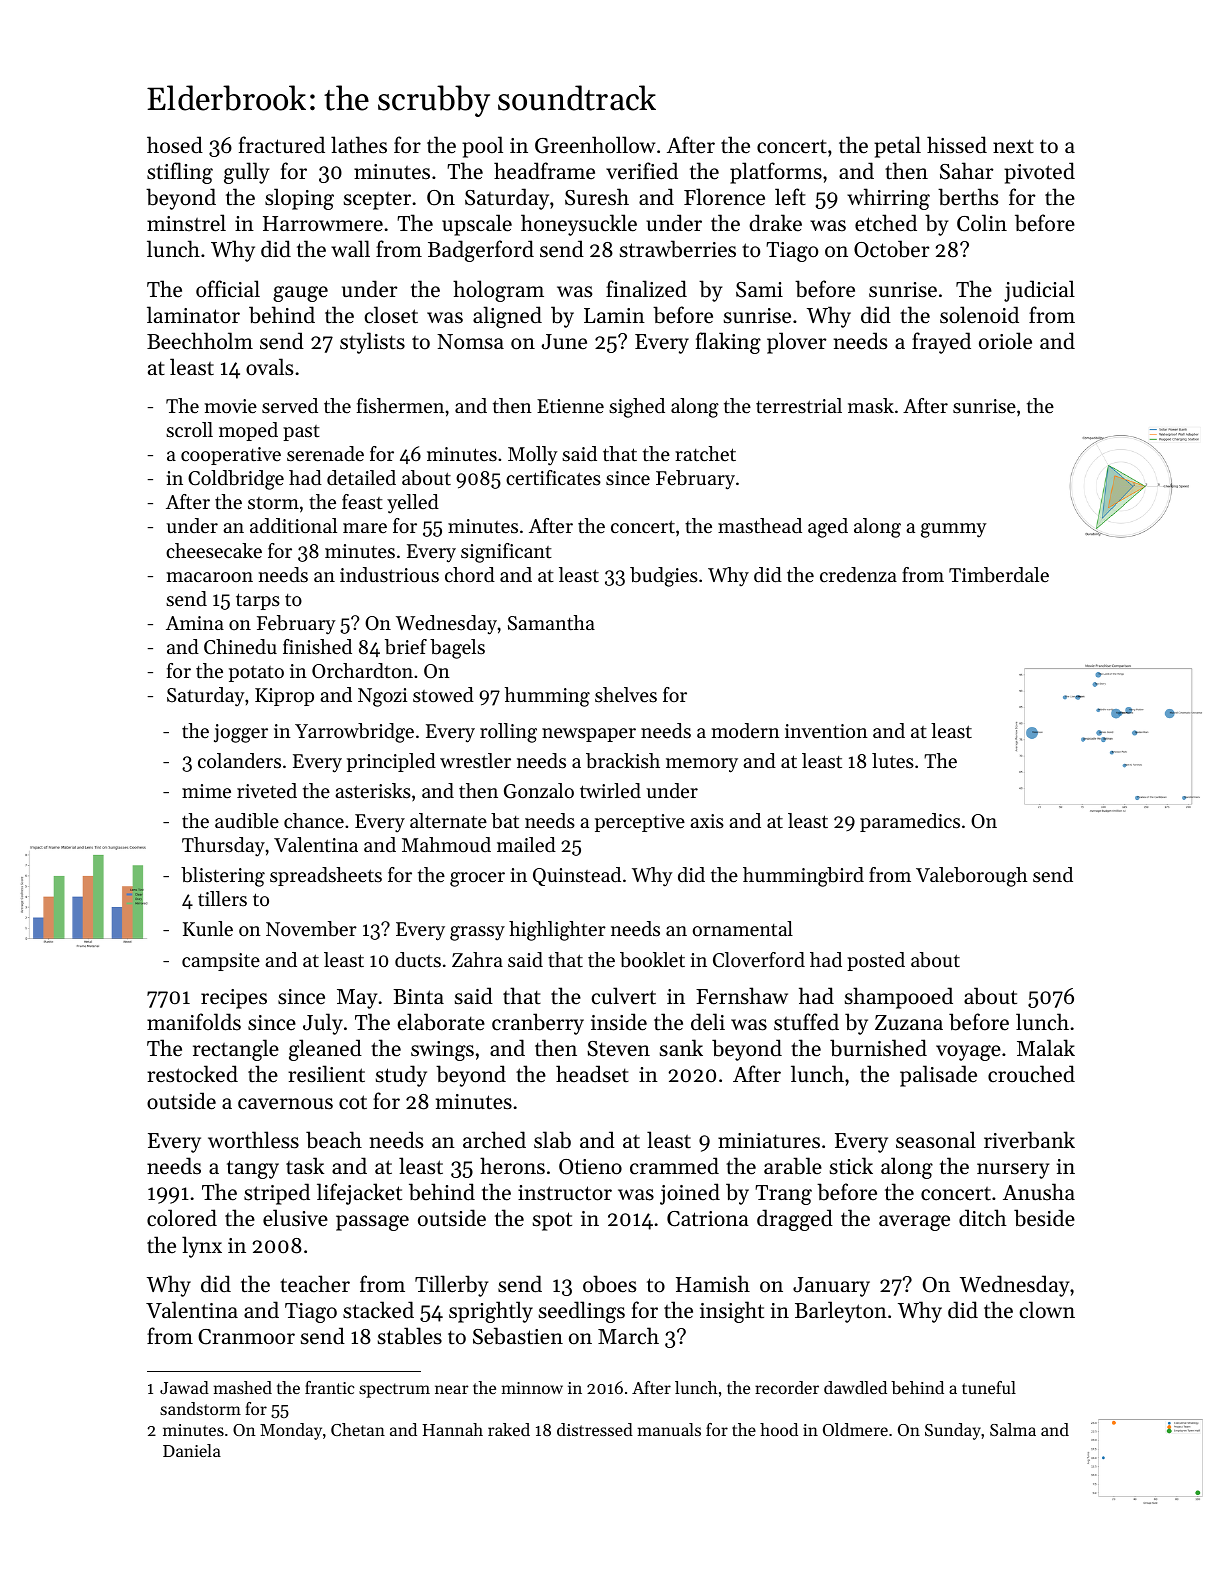 The width and height of the screenshot is (1222, 1582). Describe the element at coordinates (855, 1429) in the screenshot. I see `Oldmere` at that location.
